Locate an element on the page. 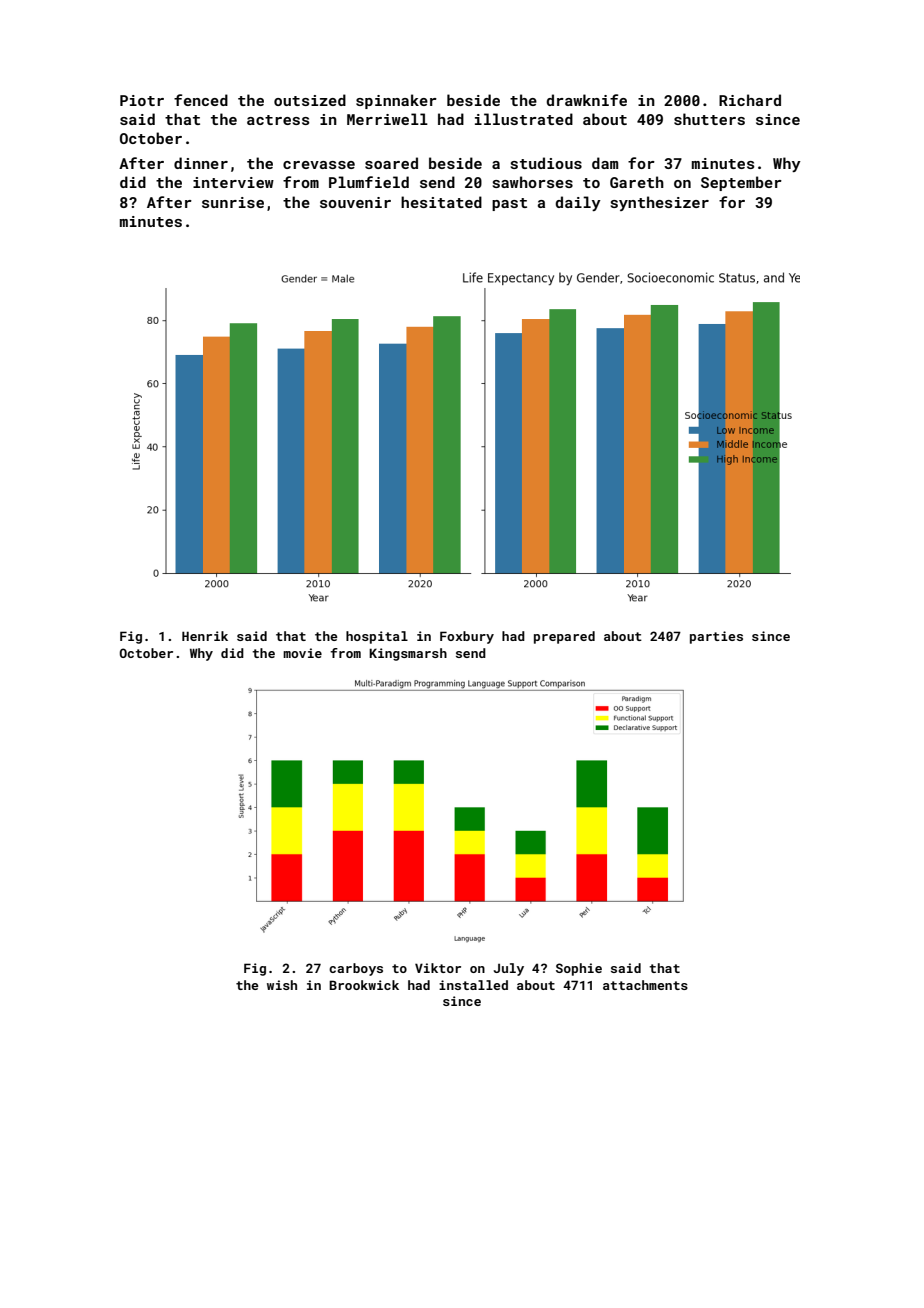 The height and width of the image is (1308, 924). fenced is located at coordinates (201, 100).
